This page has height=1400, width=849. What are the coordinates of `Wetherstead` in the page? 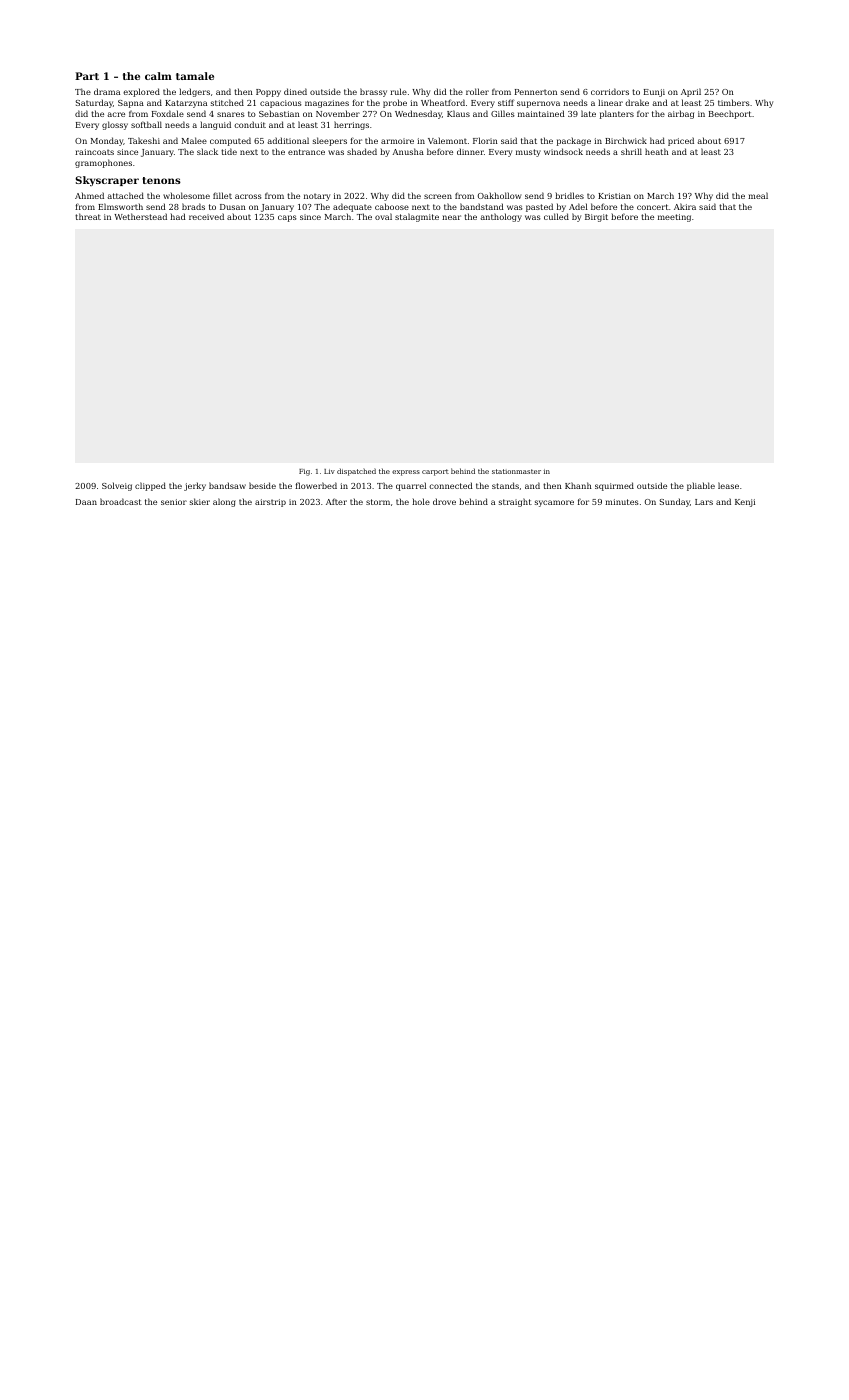 It's located at (140, 216).
